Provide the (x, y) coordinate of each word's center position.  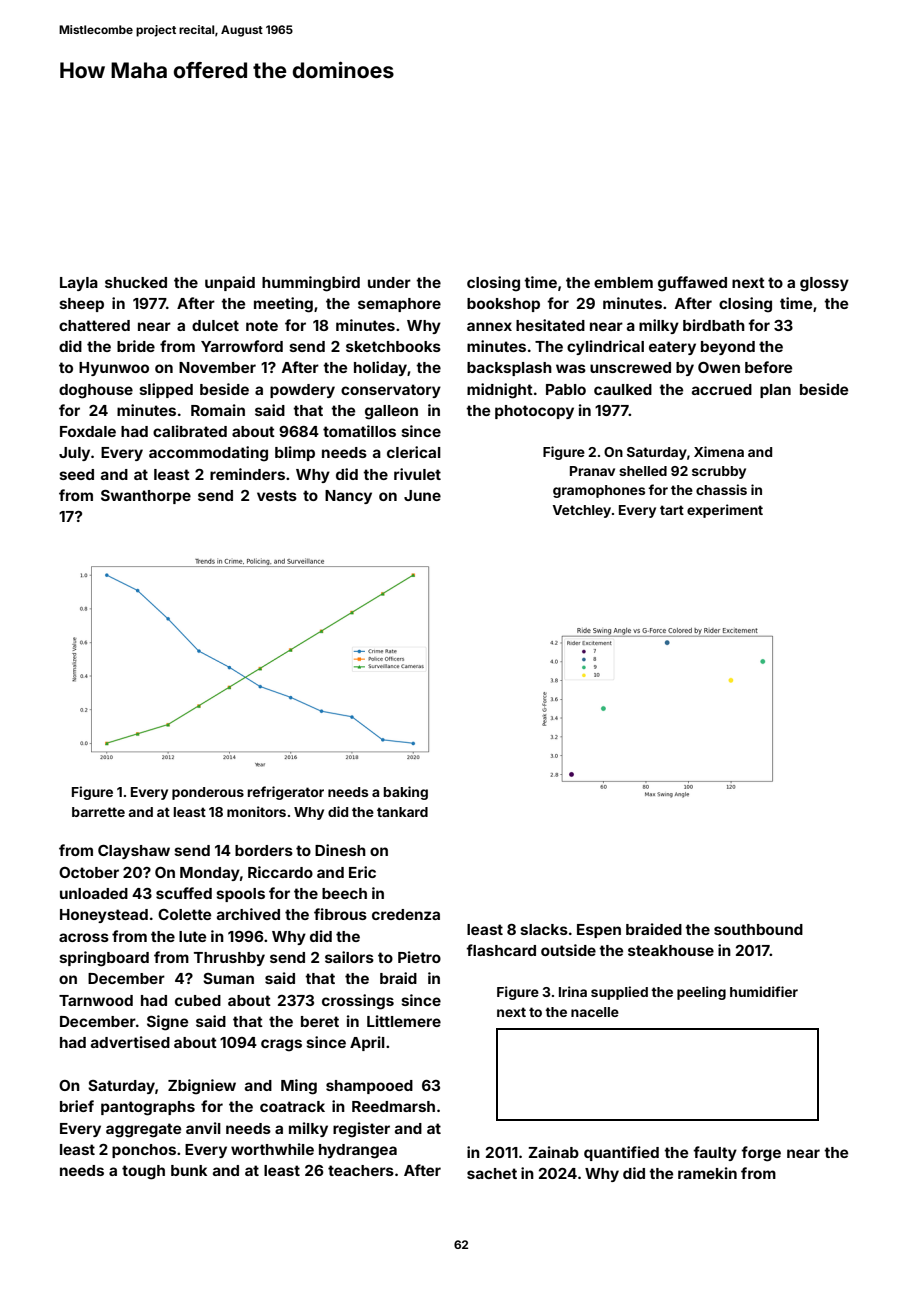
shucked (136, 282)
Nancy (348, 497)
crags (281, 1045)
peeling (701, 993)
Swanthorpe (146, 497)
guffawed (692, 284)
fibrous (340, 914)
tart (672, 510)
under (389, 282)
